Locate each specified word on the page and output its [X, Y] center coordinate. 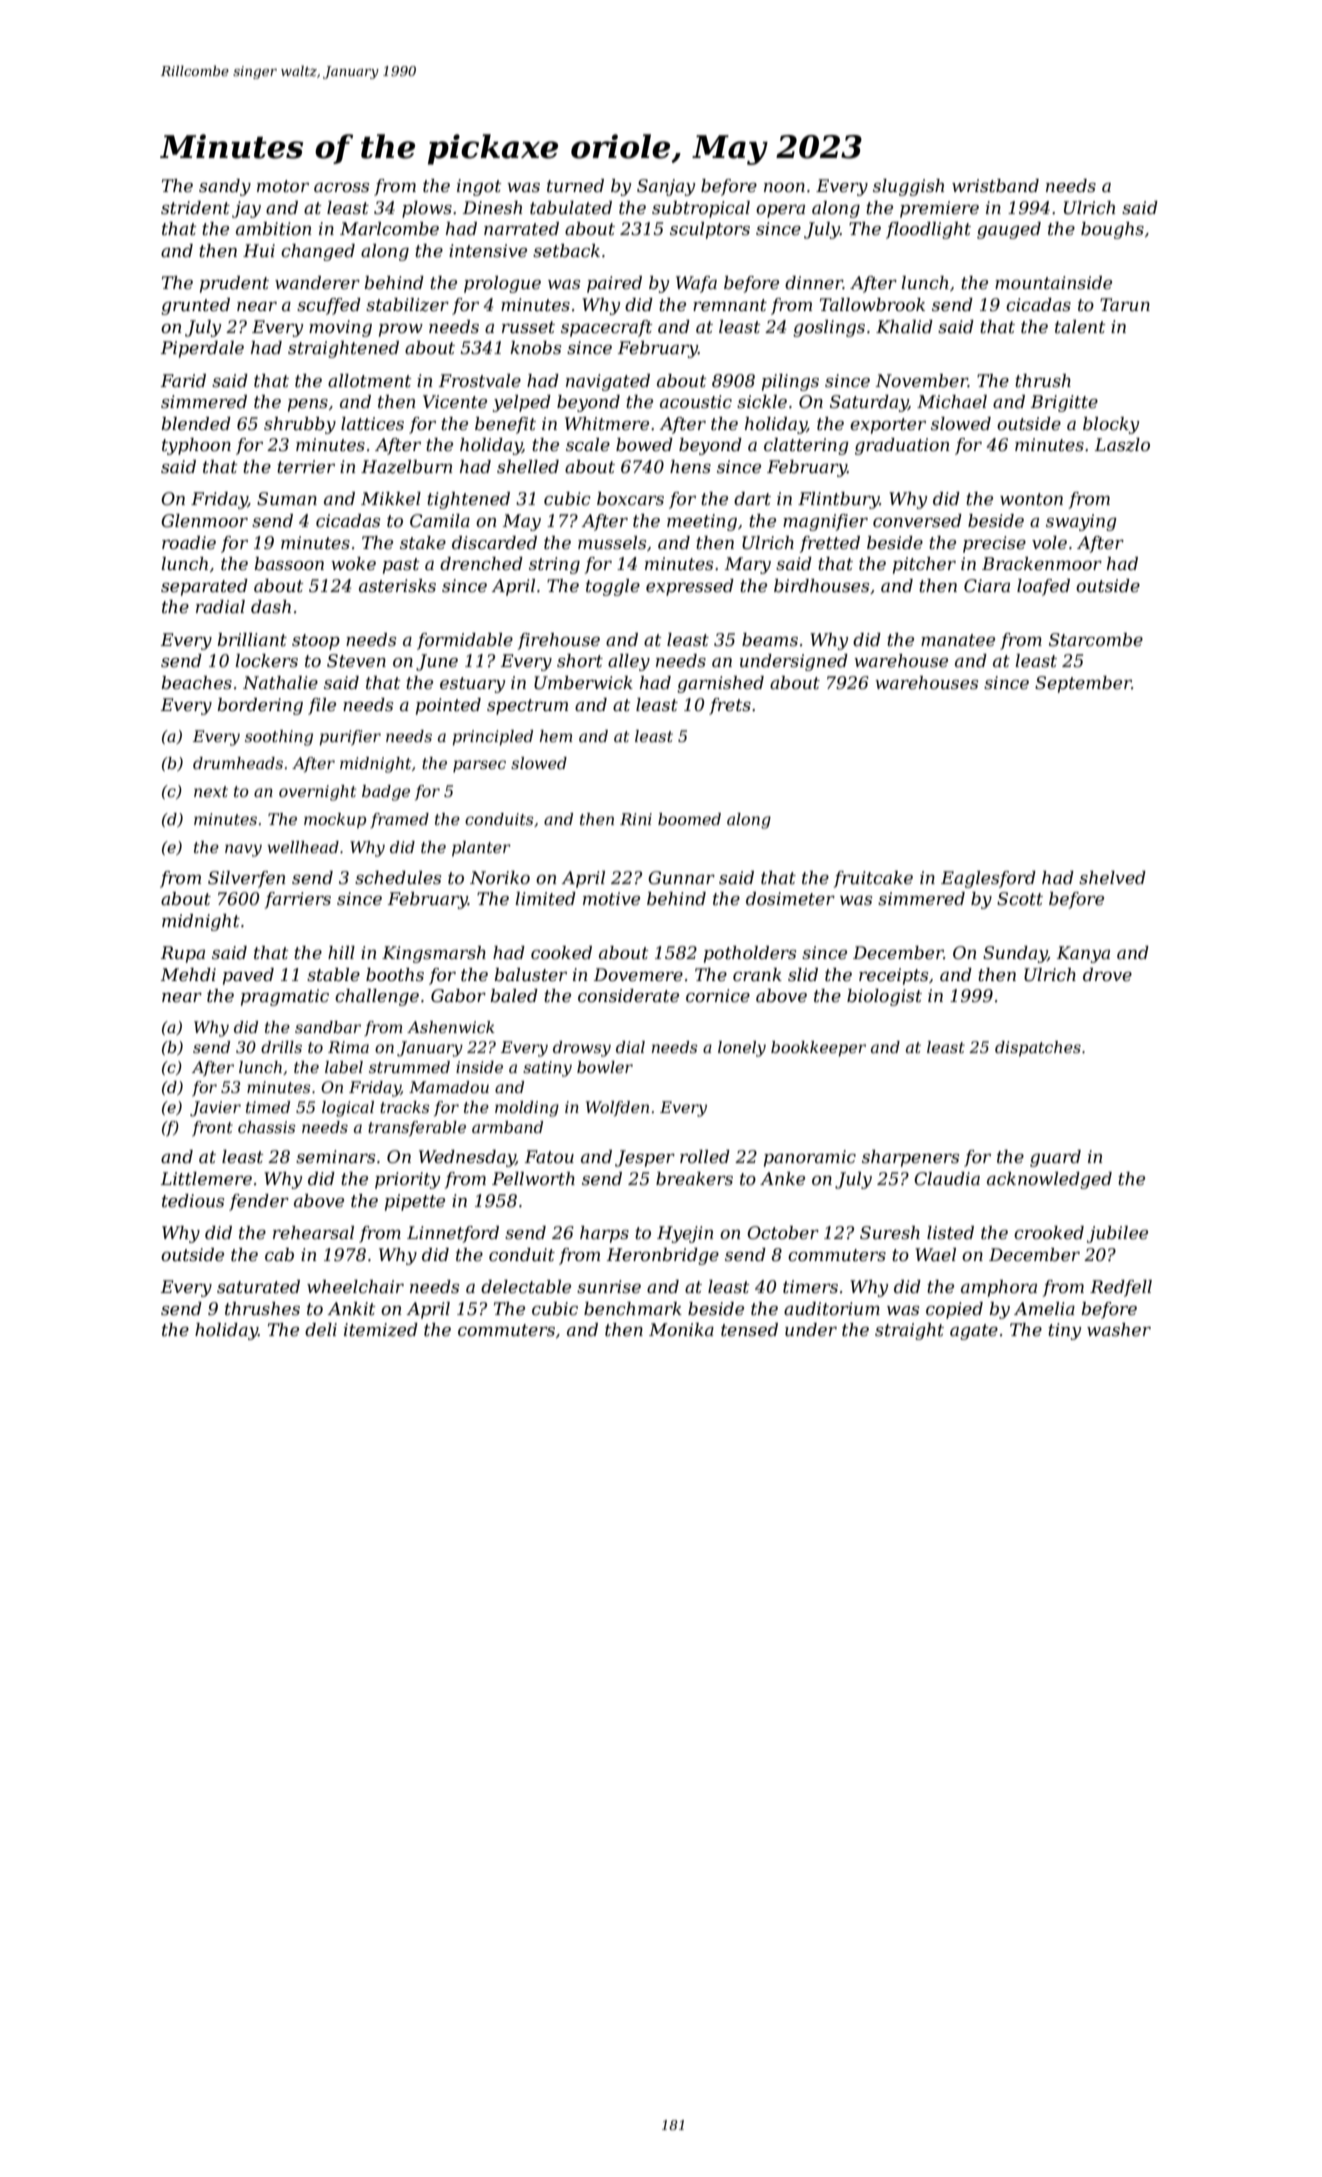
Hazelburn [406, 467]
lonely [742, 1049]
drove [1107, 975]
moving [340, 328]
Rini [636, 819]
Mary [748, 565]
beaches [196, 683]
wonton [1031, 499]
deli [321, 1330]
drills [281, 1047]
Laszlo [1122, 445]
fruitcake [873, 879]
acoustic [696, 402]
